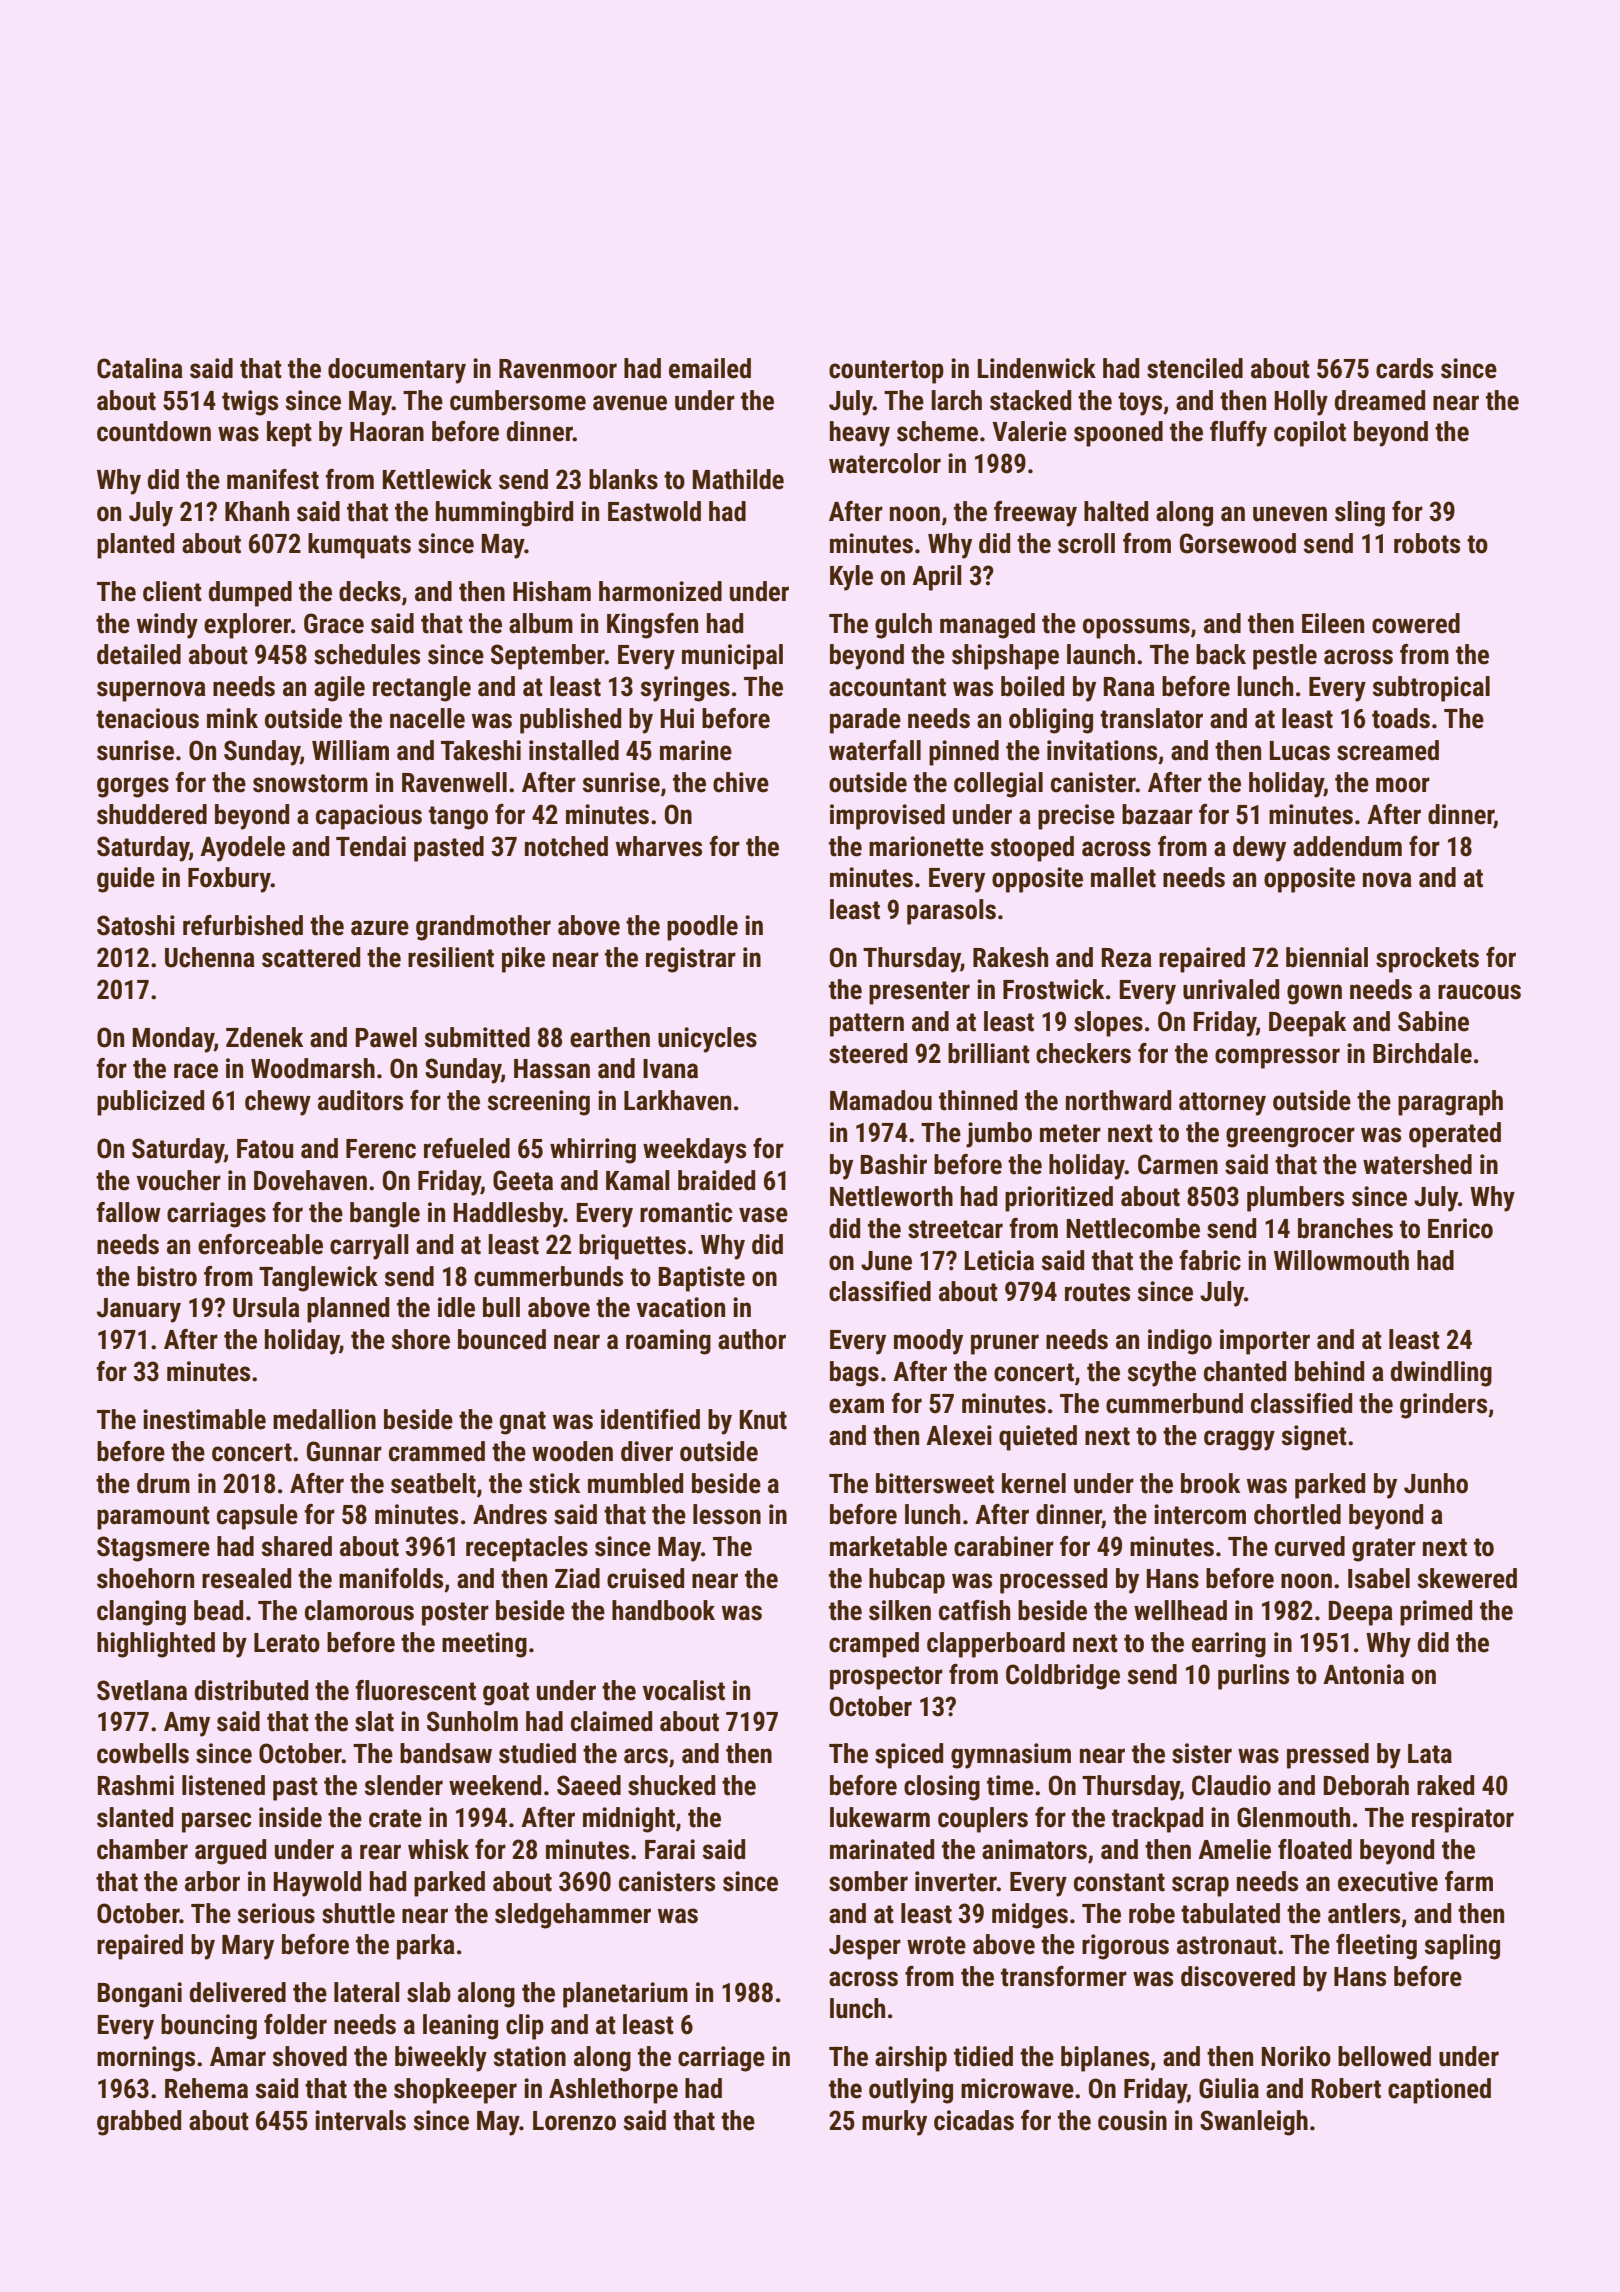 This document has height=2292, width=1620. What do you see at coordinates (574, 2121) in the document?
I see `Lorenzo` at bounding box center [574, 2121].
